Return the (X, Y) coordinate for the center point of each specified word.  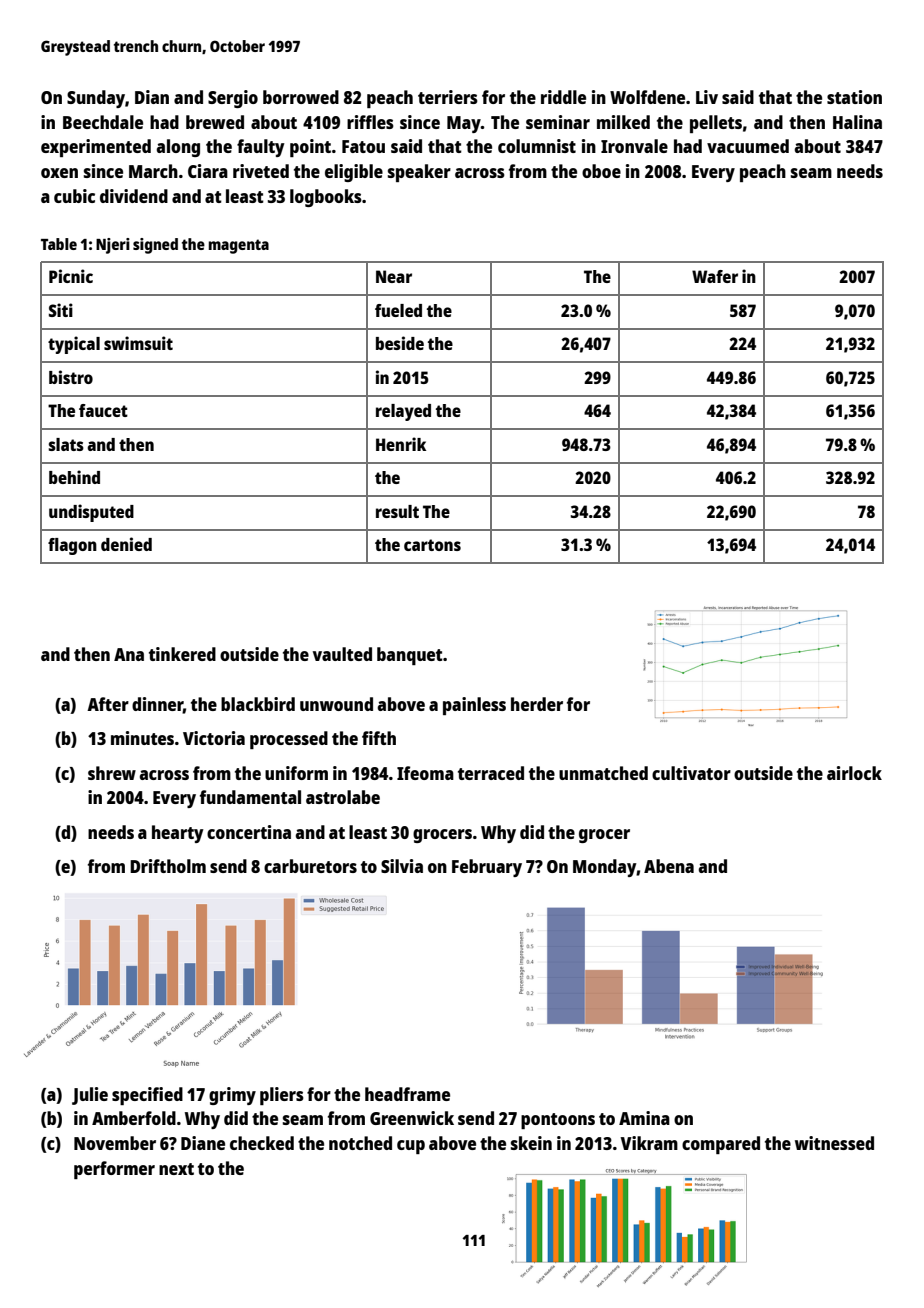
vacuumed (748, 146)
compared (721, 1145)
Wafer (715, 276)
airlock (854, 773)
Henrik (401, 444)
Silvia (402, 866)
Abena (669, 866)
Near (394, 276)
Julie (90, 1096)
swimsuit (138, 343)
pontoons (558, 1121)
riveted (261, 171)
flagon (72, 546)
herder (537, 704)
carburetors (310, 866)
